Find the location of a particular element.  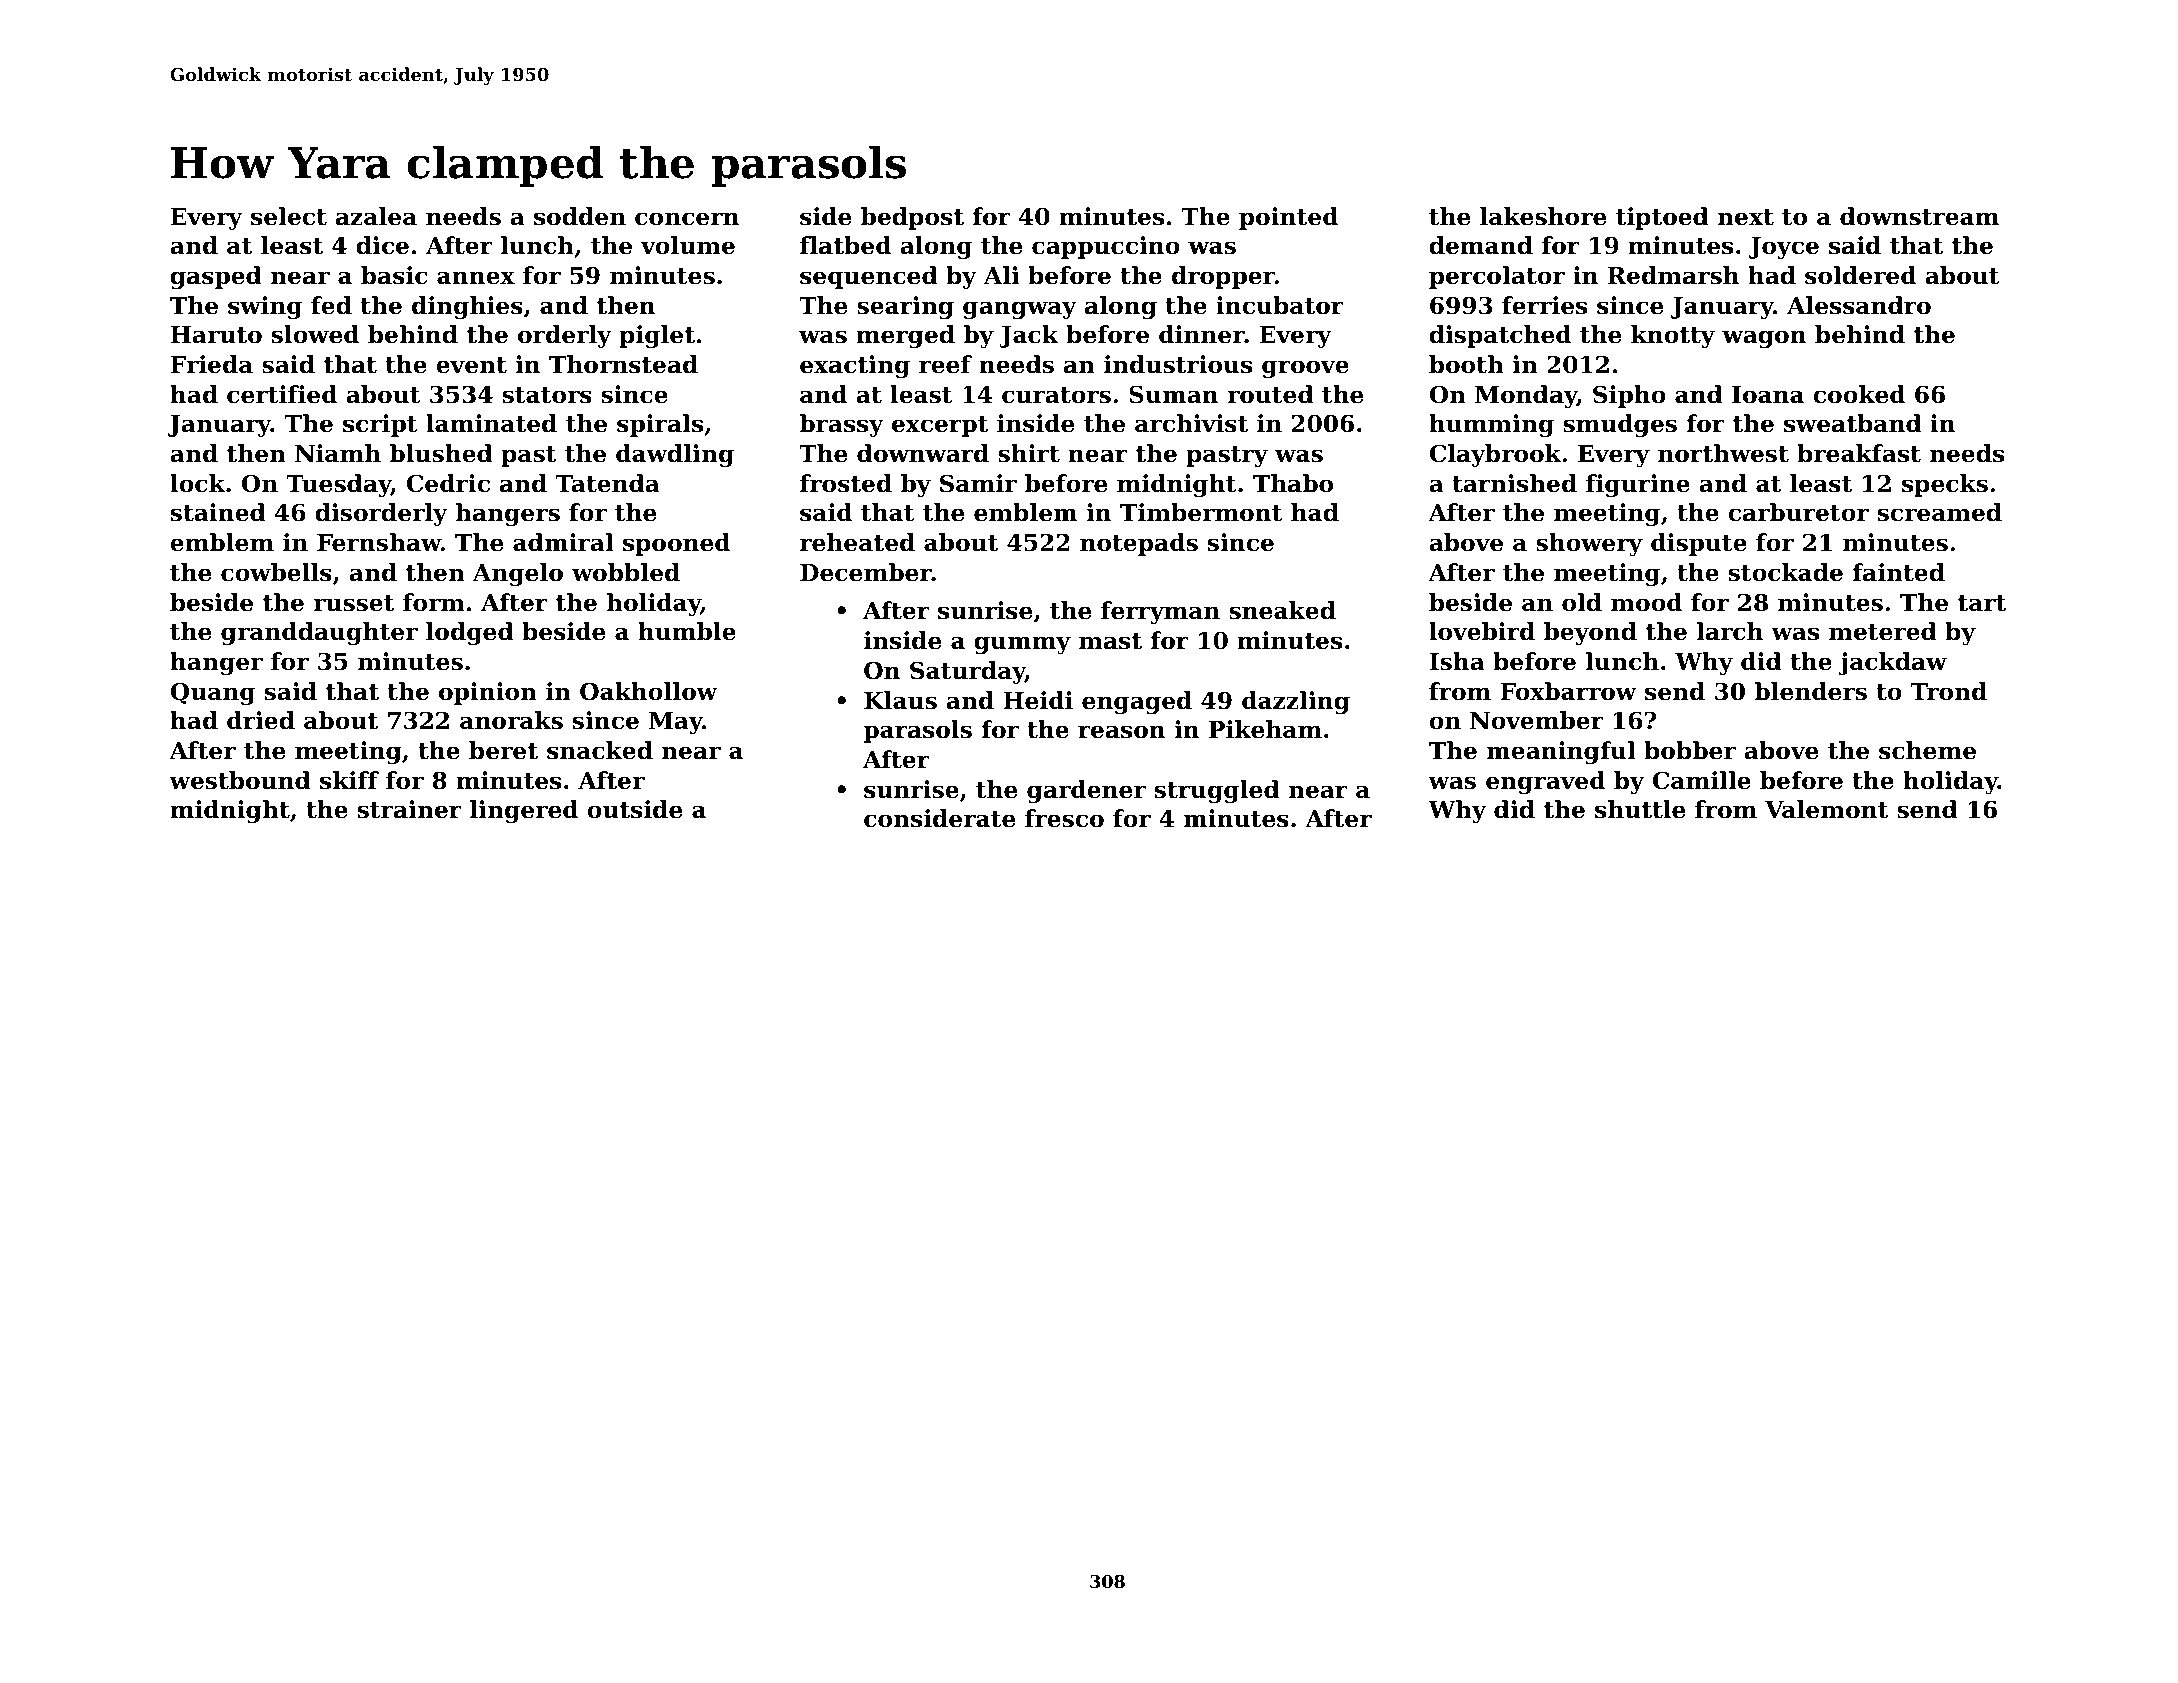

archivist is located at coordinates (1191, 423).
